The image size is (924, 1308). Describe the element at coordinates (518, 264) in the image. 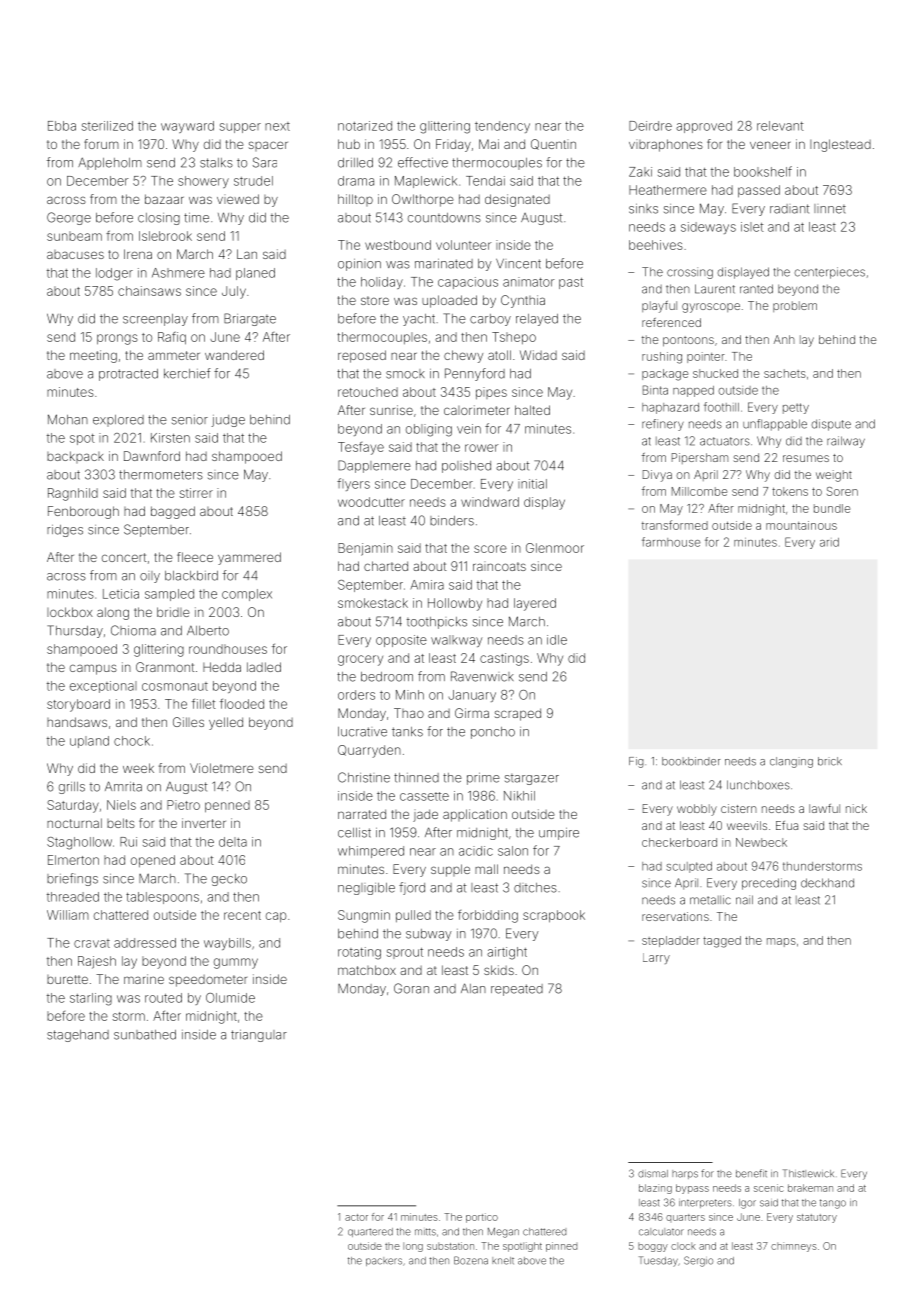

I see `Vincent` at that location.
